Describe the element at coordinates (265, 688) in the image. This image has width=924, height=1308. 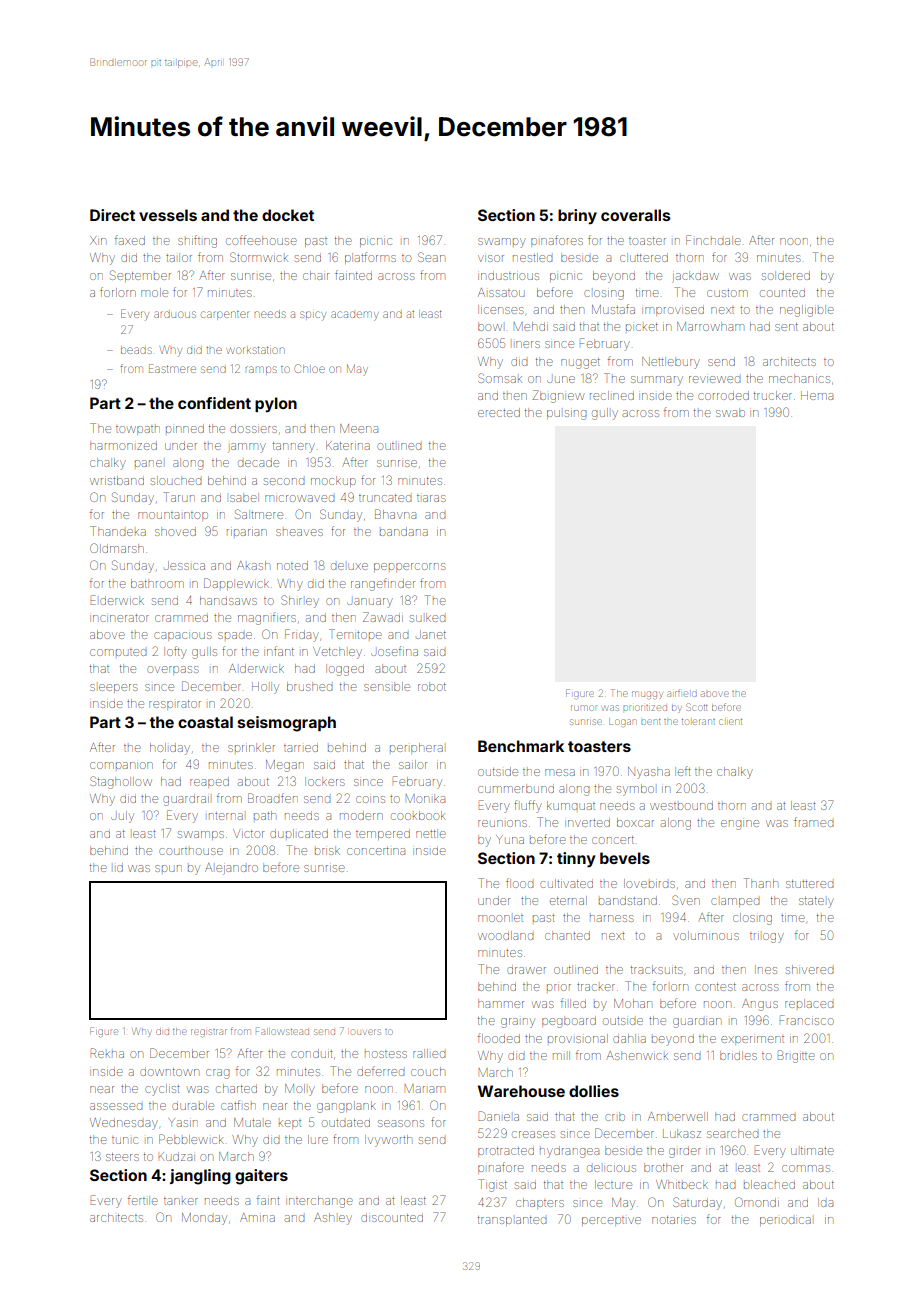
I see `Holly` at that location.
